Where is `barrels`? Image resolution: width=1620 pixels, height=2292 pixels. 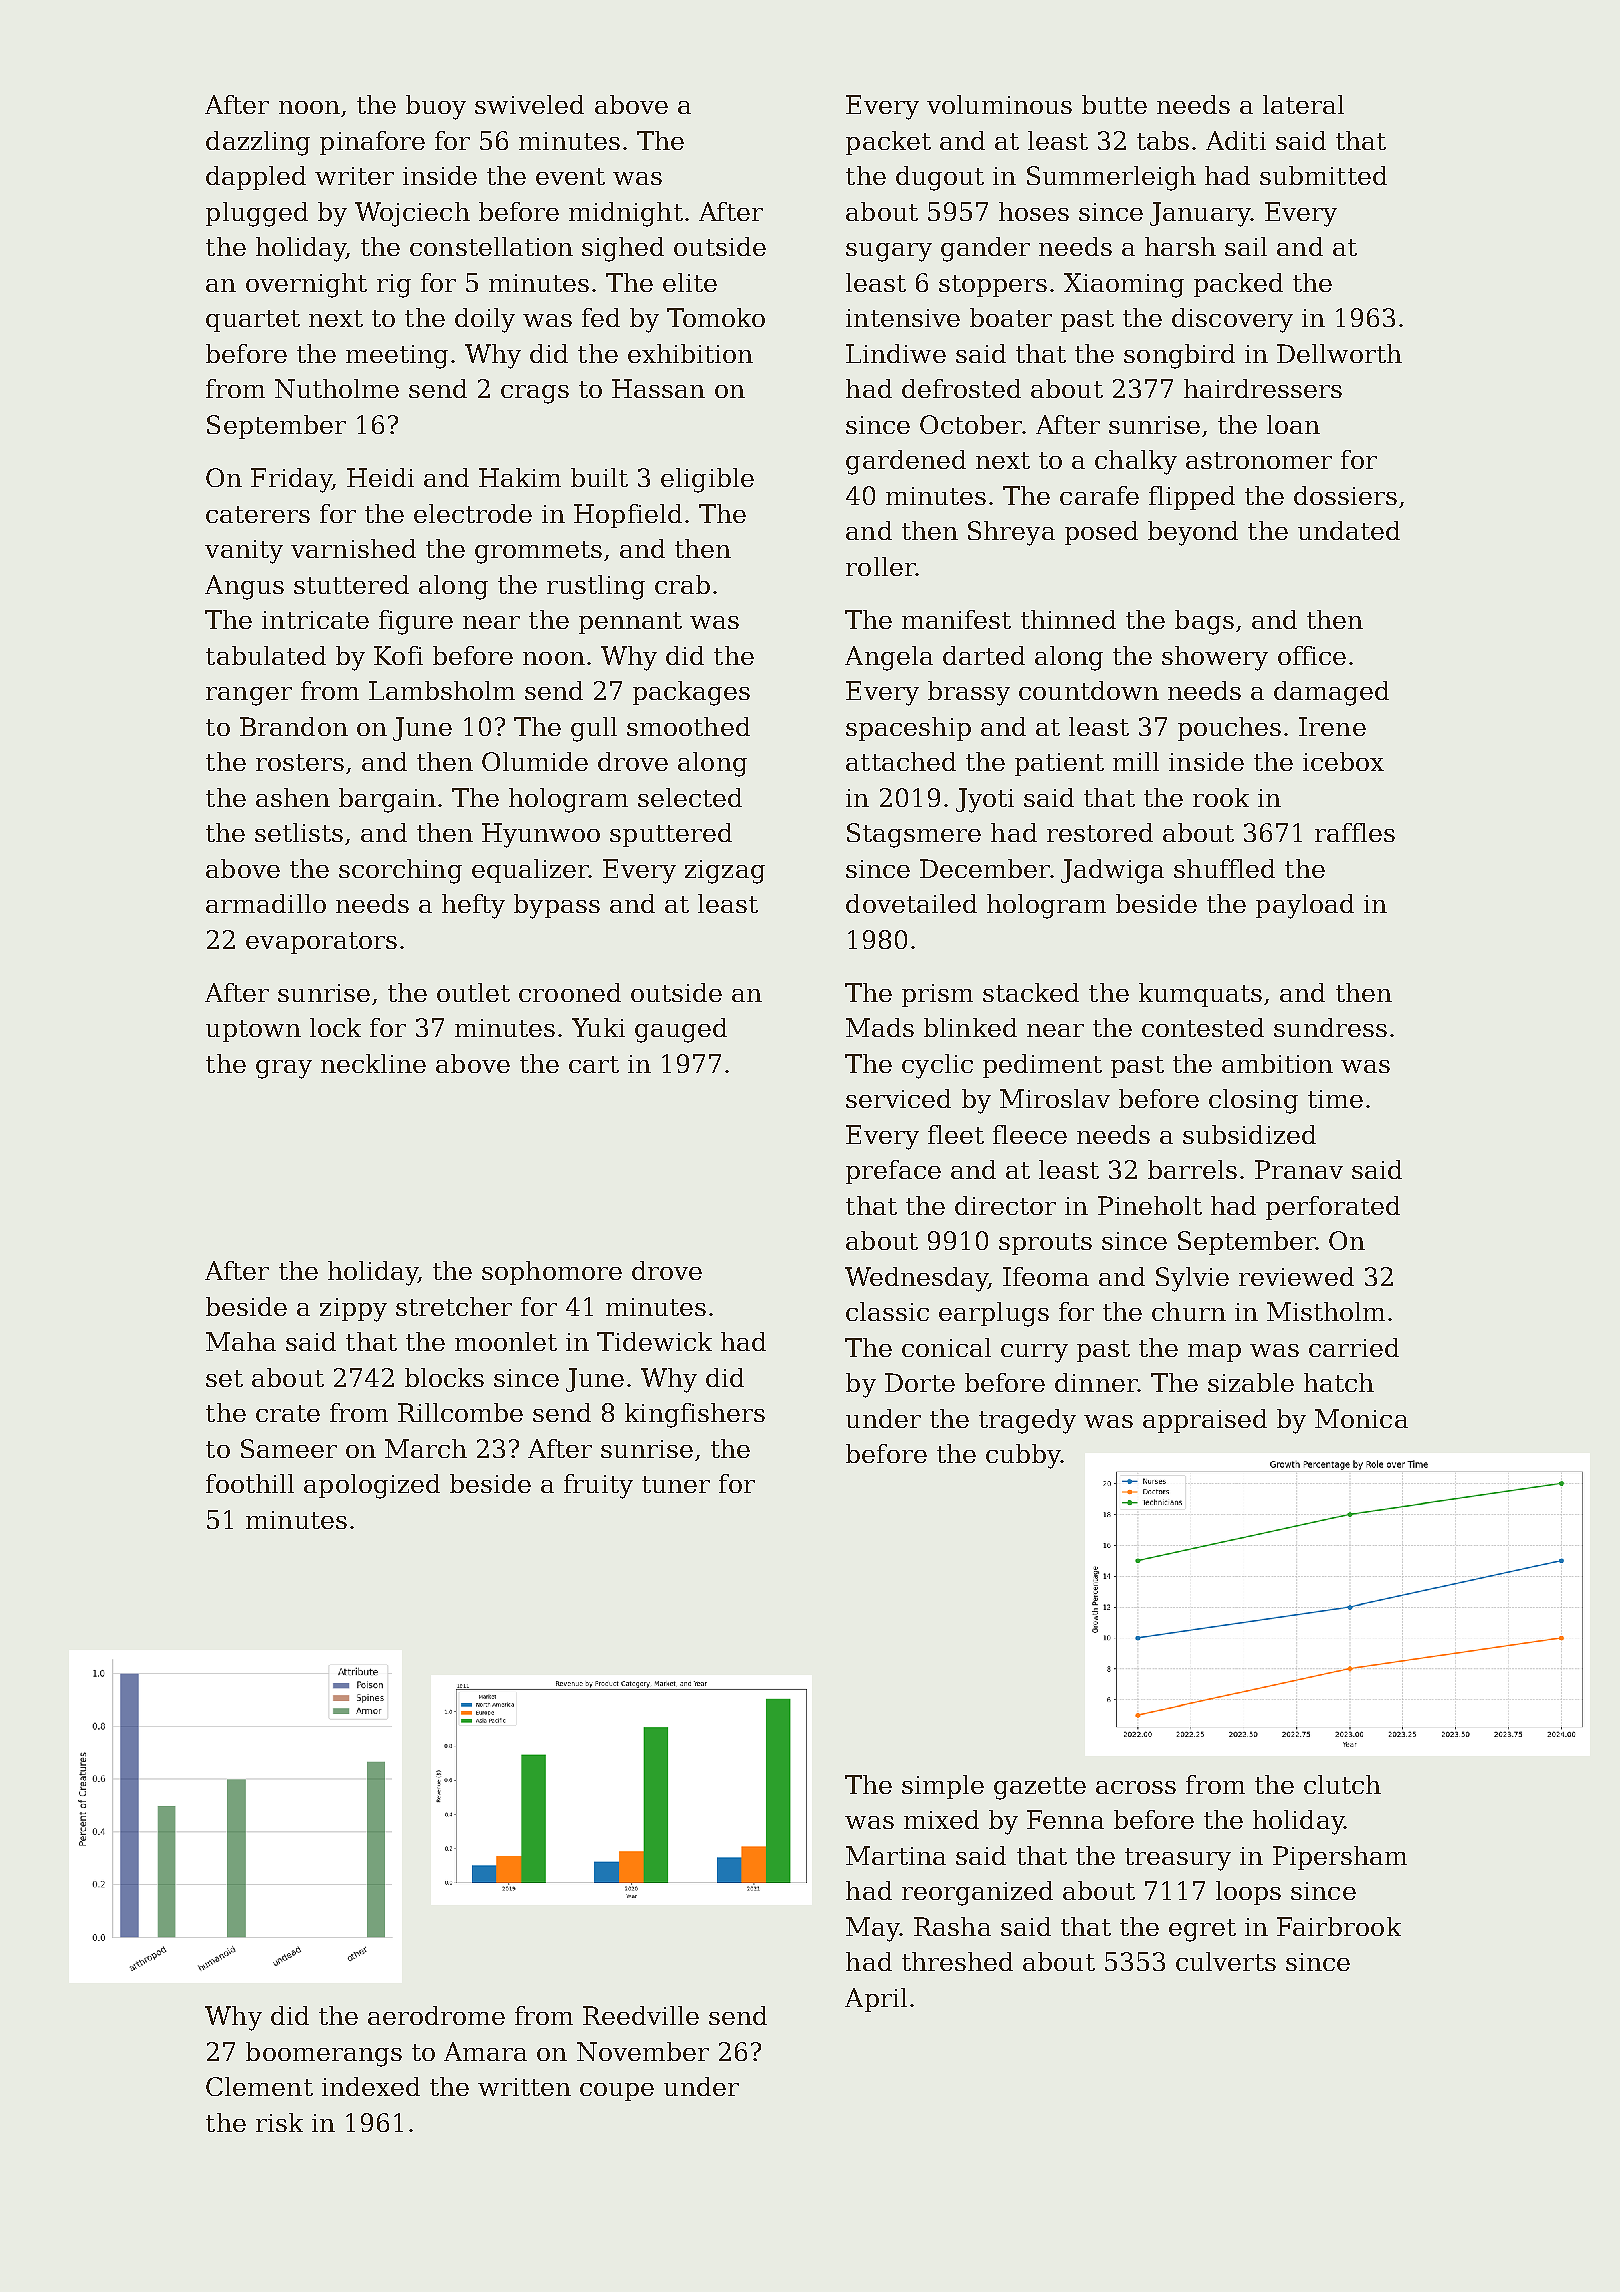 barrels is located at coordinates (1192, 1169).
